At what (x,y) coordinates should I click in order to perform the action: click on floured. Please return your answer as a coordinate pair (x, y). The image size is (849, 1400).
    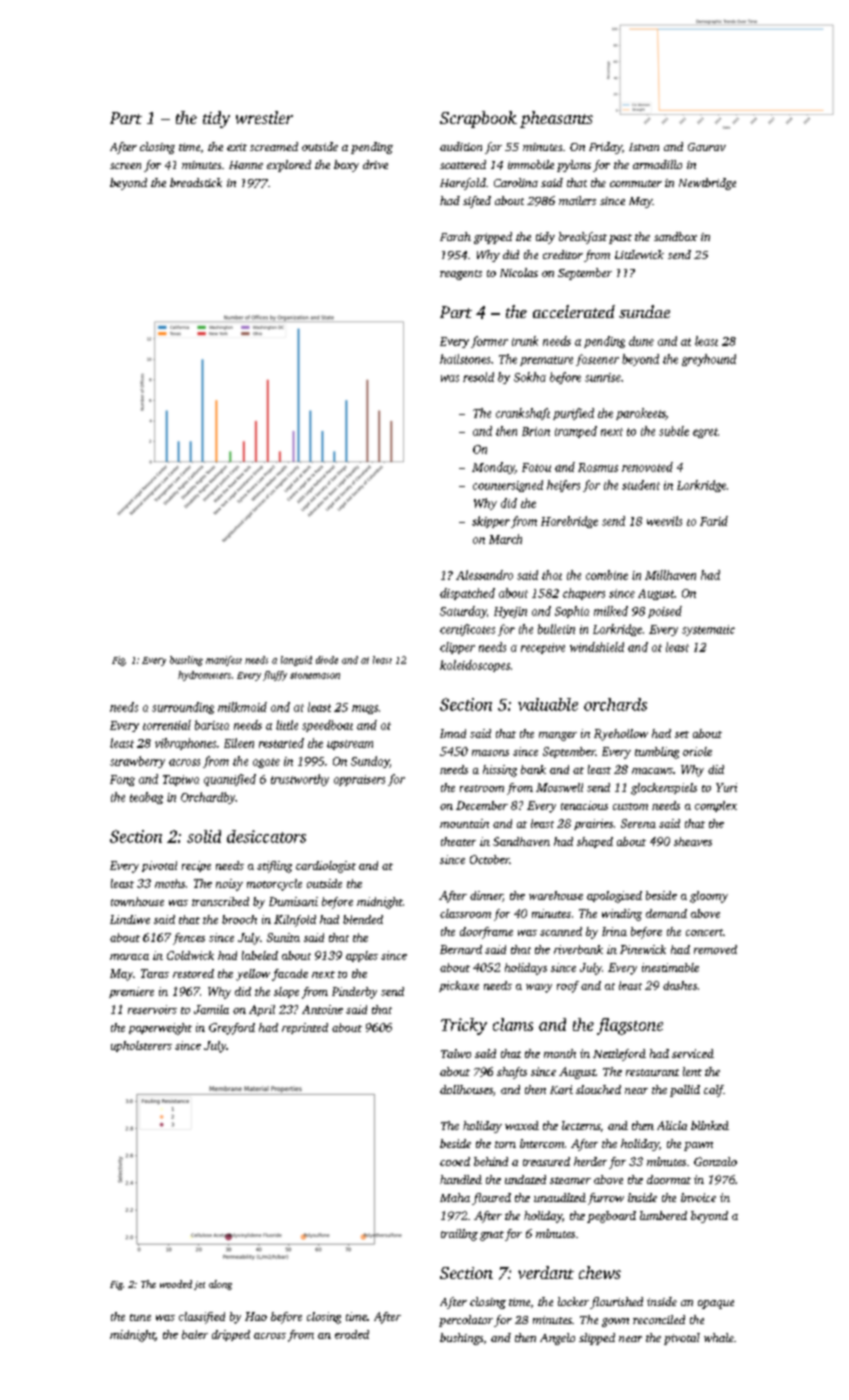
    Looking at the image, I should click on (491, 1199).
